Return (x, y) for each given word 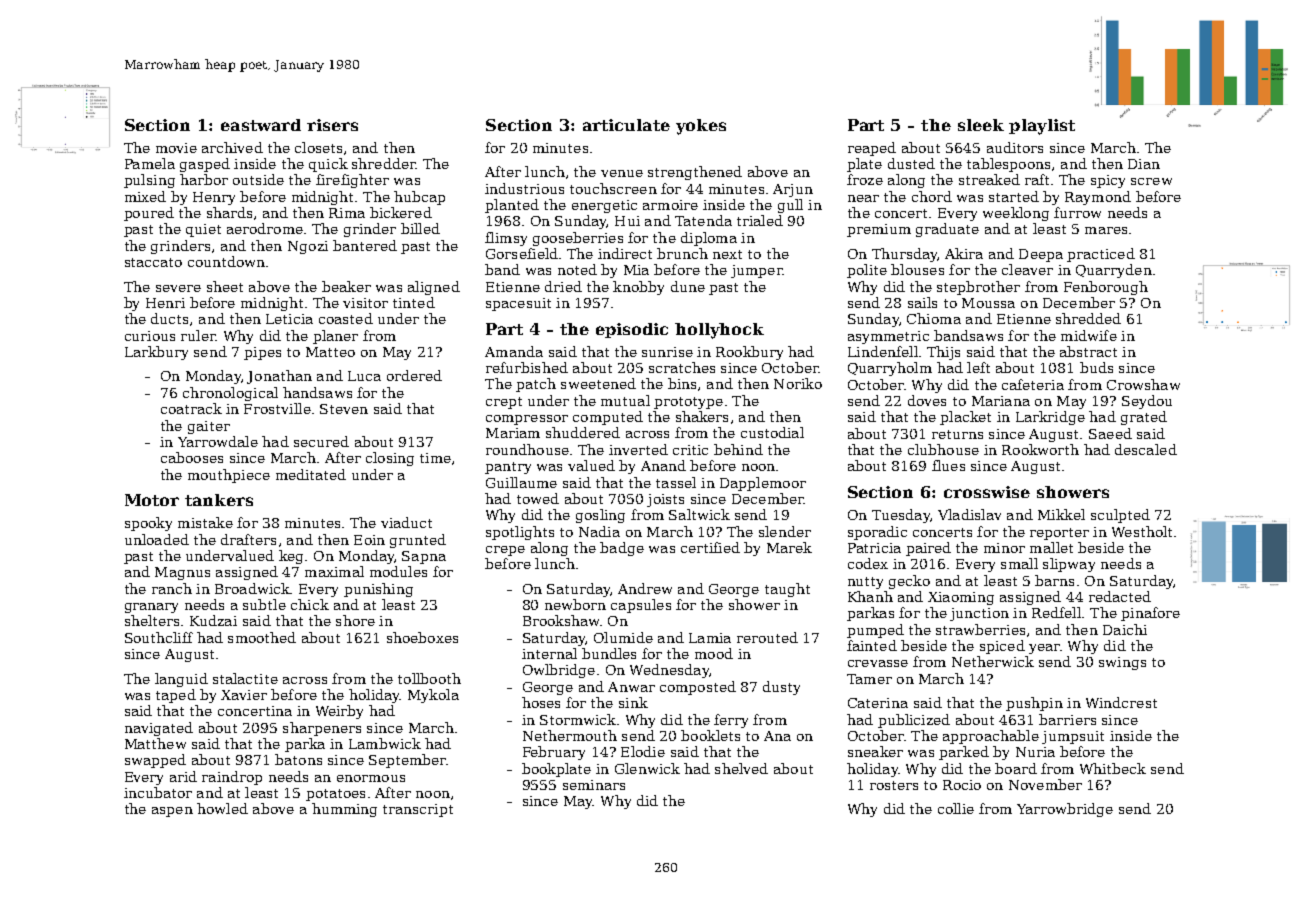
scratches (682, 367)
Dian (1144, 164)
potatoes (335, 795)
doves (927, 400)
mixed (145, 196)
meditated (311, 474)
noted (577, 269)
